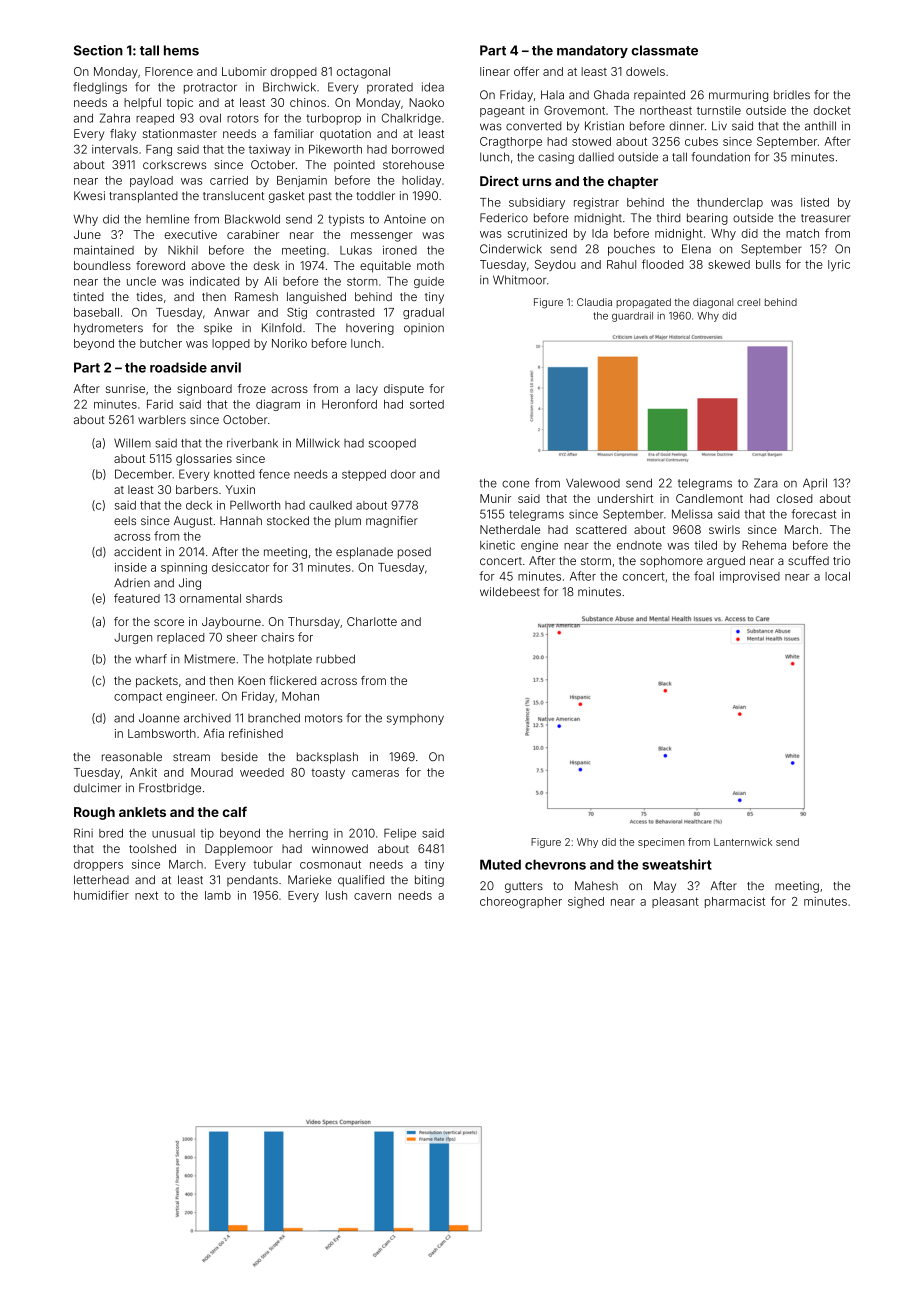 Image resolution: width=924 pixels, height=1308 pixels. I want to click on lush, so click(336, 895).
